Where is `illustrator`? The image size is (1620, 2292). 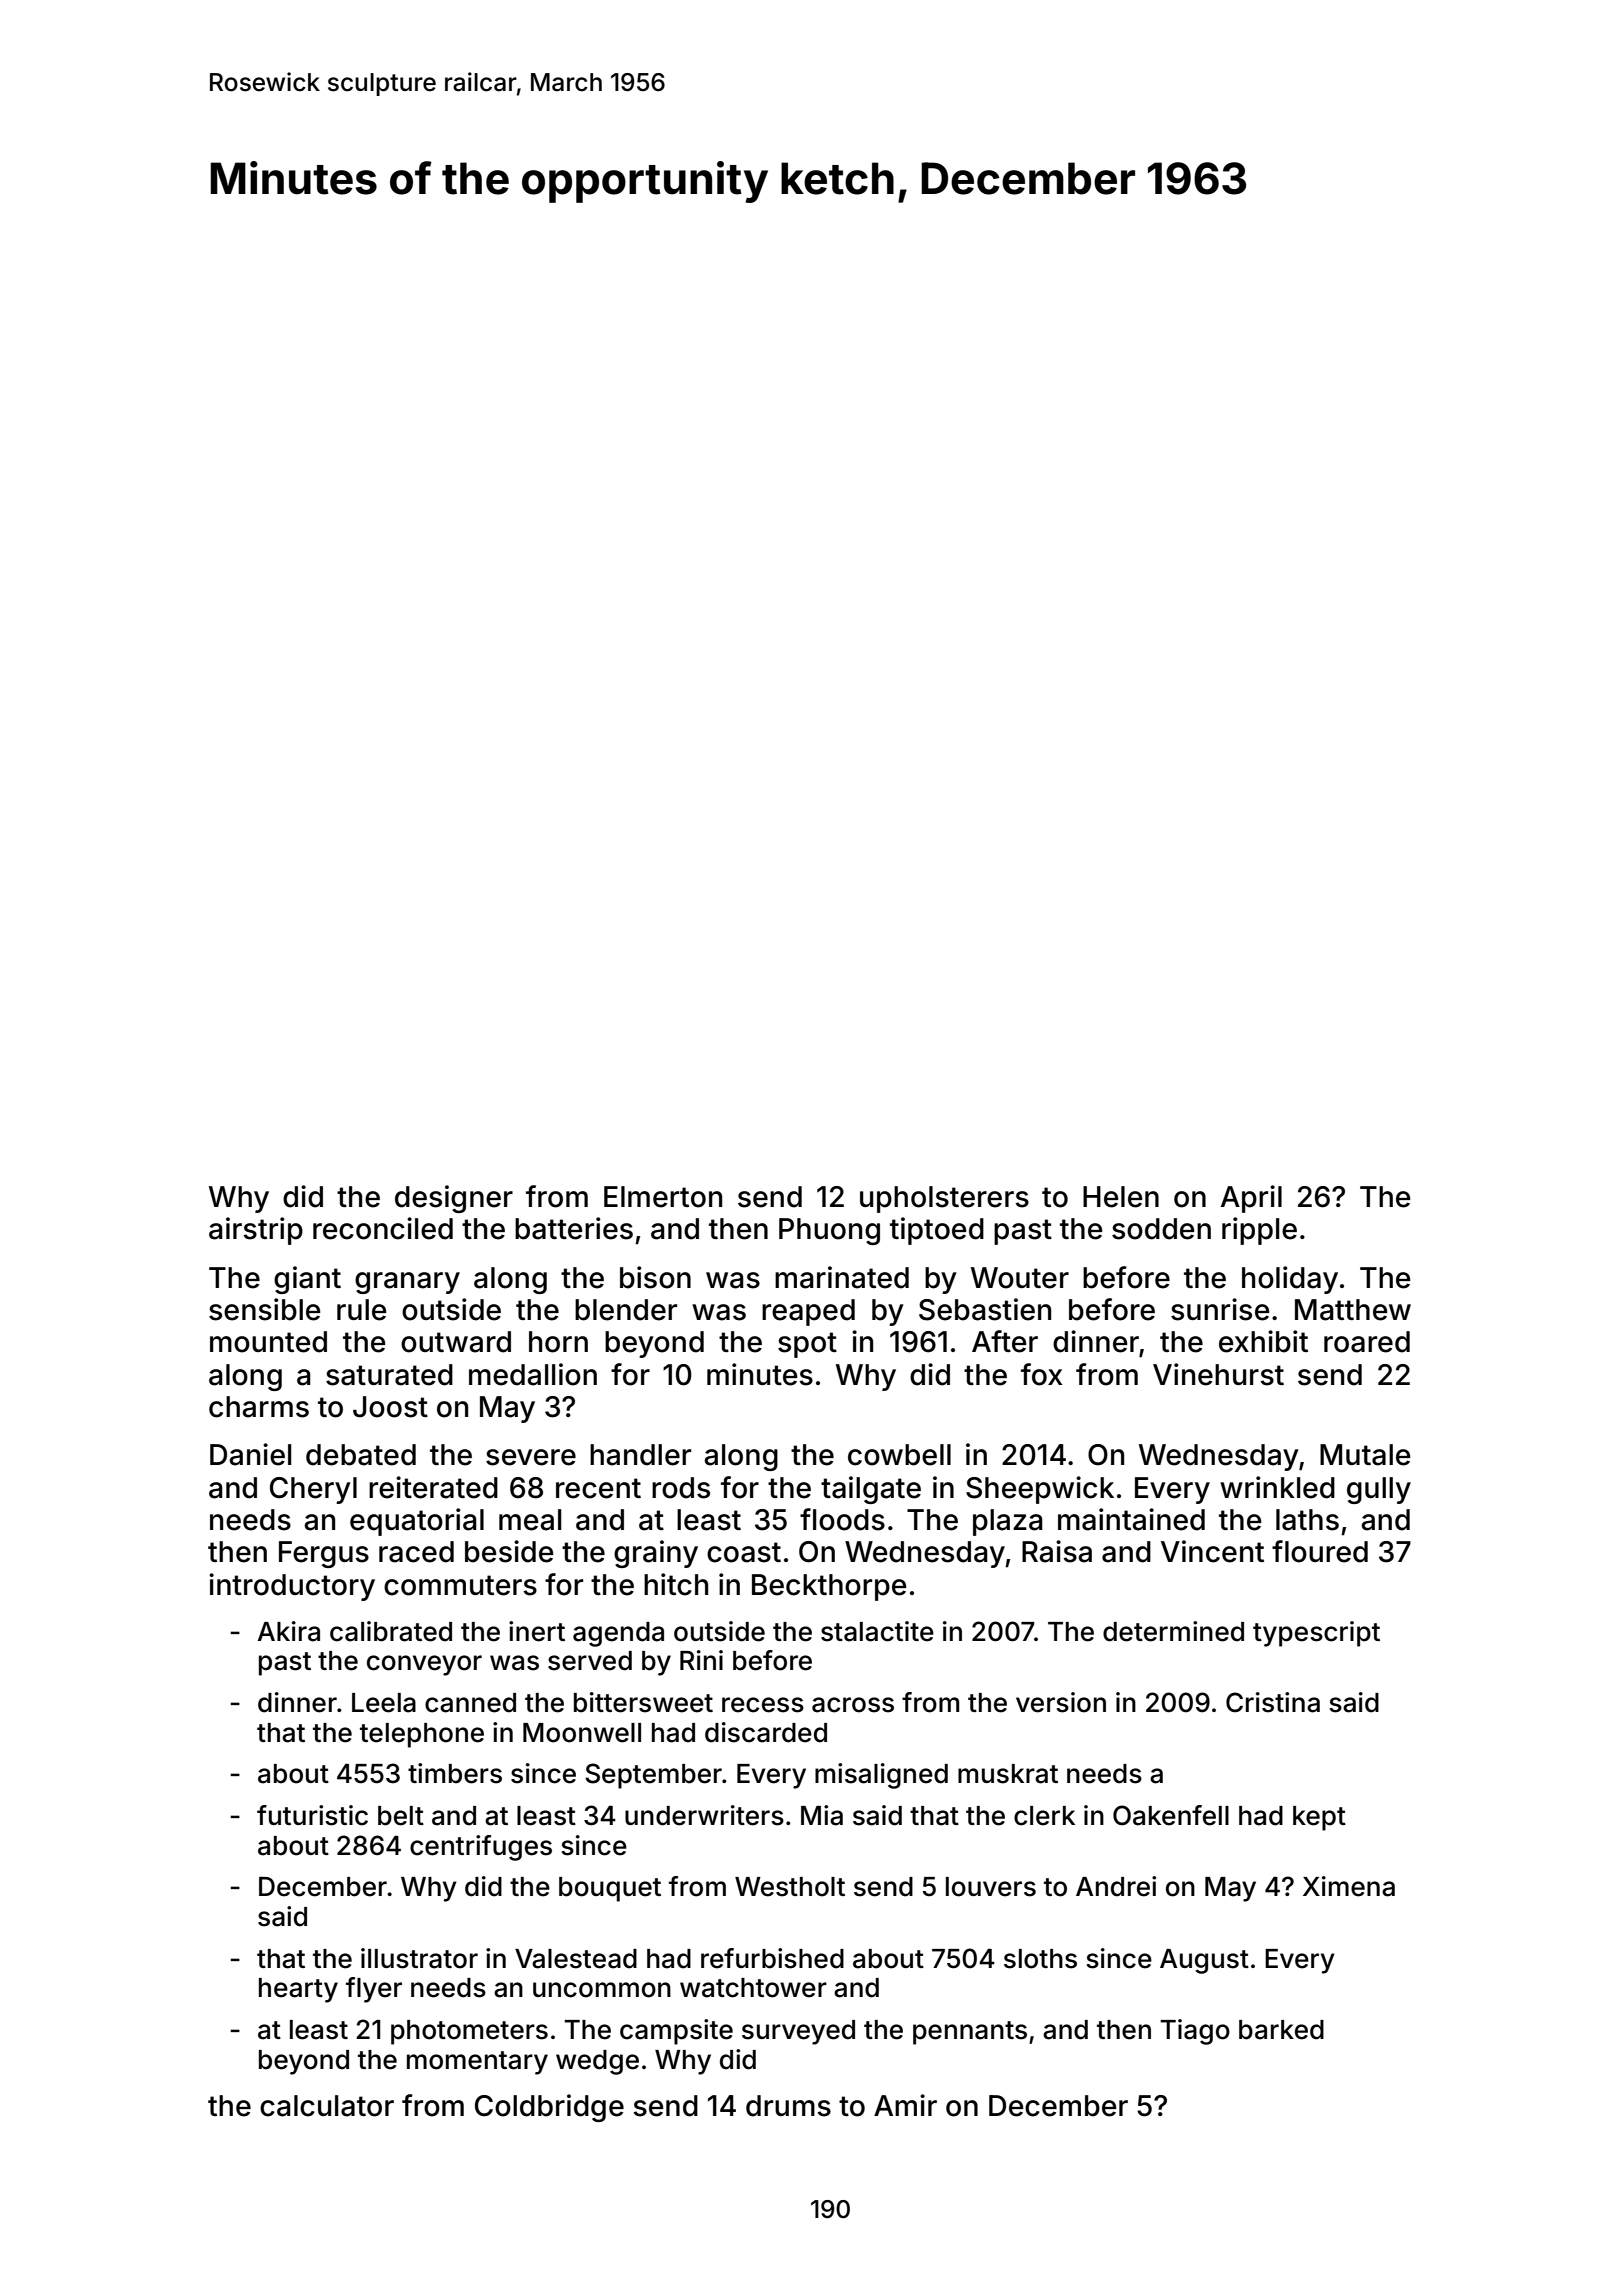 illustrator is located at coordinates (419, 1958).
